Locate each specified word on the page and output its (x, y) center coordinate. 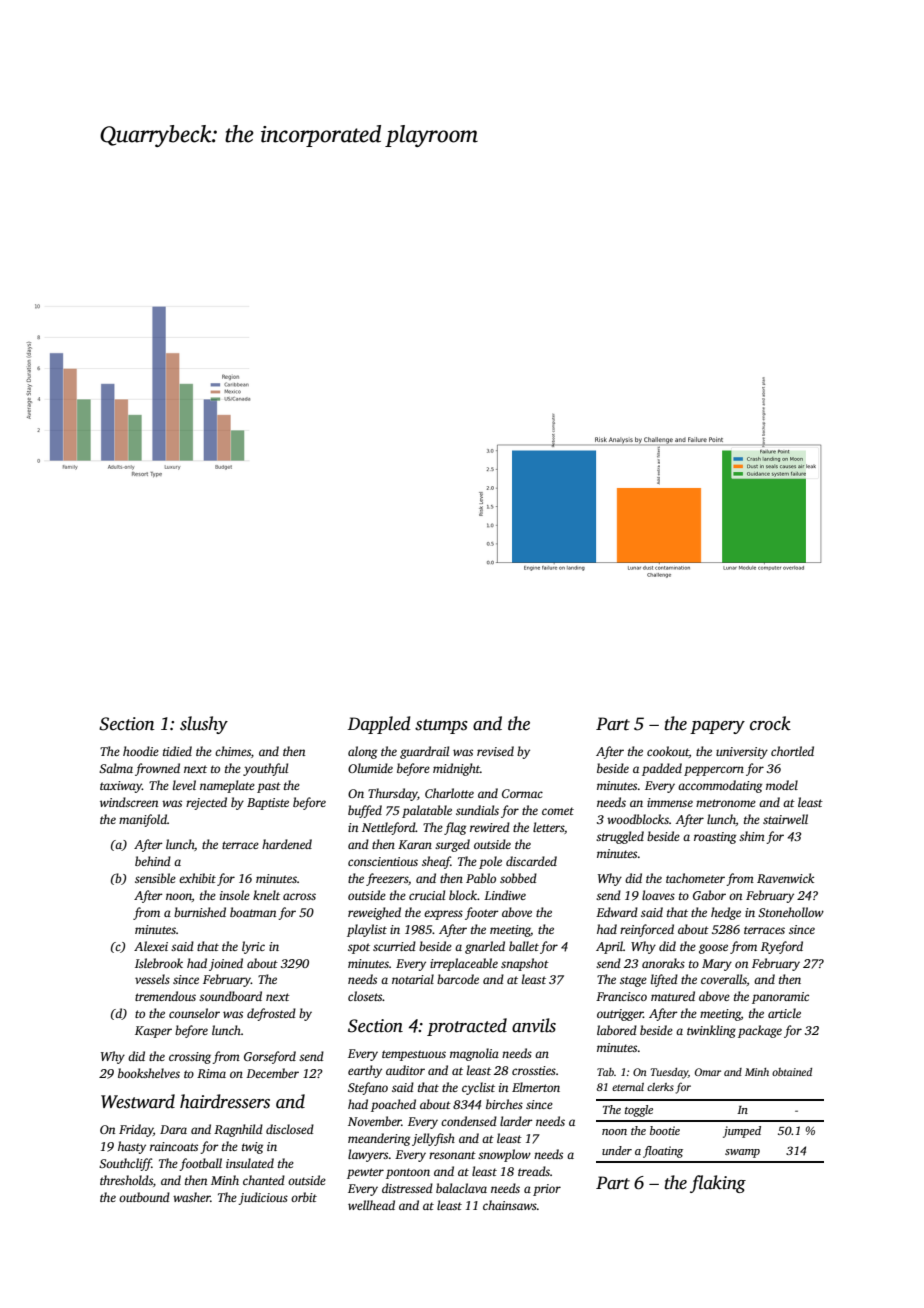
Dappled (379, 725)
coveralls (724, 979)
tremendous (165, 996)
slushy (204, 725)
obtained (792, 1072)
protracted (467, 1027)
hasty (132, 1147)
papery (717, 727)
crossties (534, 1070)
